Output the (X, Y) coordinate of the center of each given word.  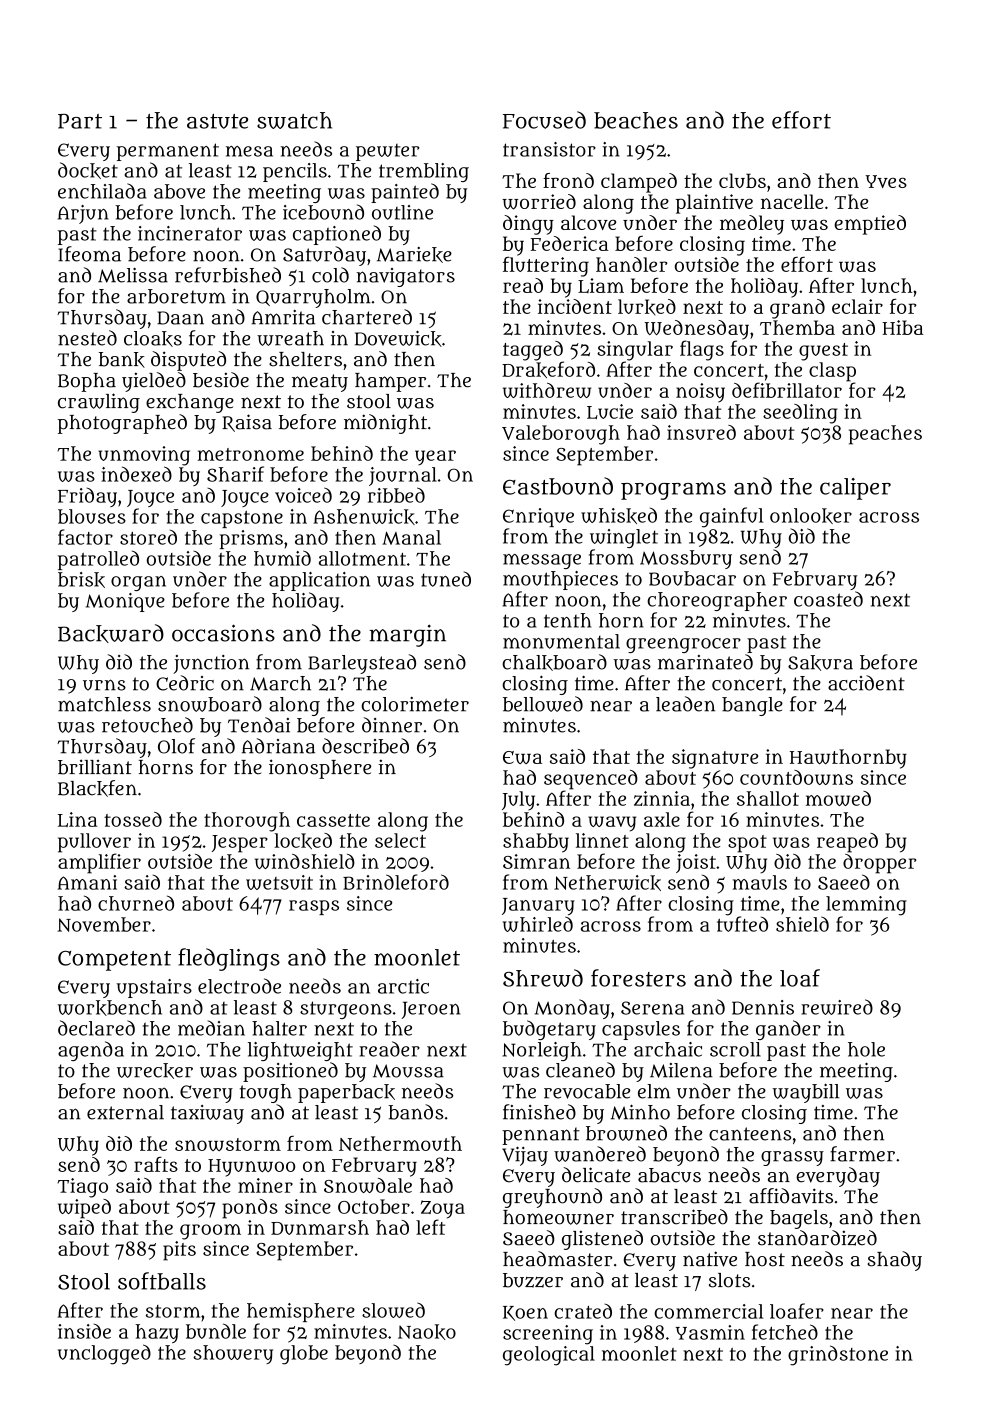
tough (266, 1093)
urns (104, 685)
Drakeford (548, 369)
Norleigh (542, 1051)
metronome (250, 454)
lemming (866, 906)
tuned (446, 579)
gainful (732, 517)
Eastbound (558, 486)
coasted (828, 599)
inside (84, 1331)
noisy (700, 393)
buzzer (533, 1280)
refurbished (228, 275)
